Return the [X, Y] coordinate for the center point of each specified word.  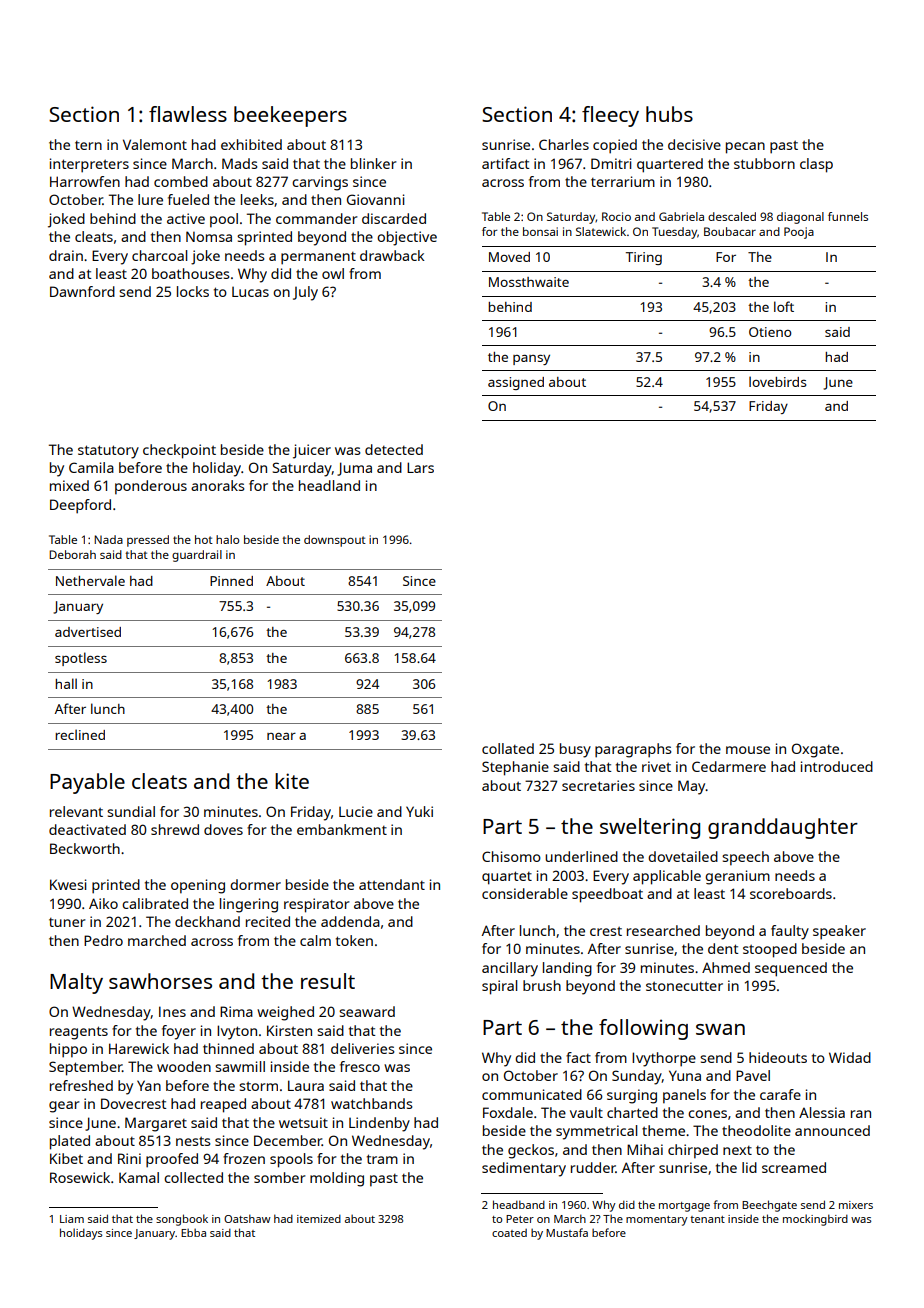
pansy [531, 359]
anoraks [218, 485]
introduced [837, 766]
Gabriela [681, 216]
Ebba [193, 1232]
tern [88, 145]
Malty [76, 983]
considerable [525, 893]
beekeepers [290, 116]
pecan [745, 148]
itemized [319, 1218]
